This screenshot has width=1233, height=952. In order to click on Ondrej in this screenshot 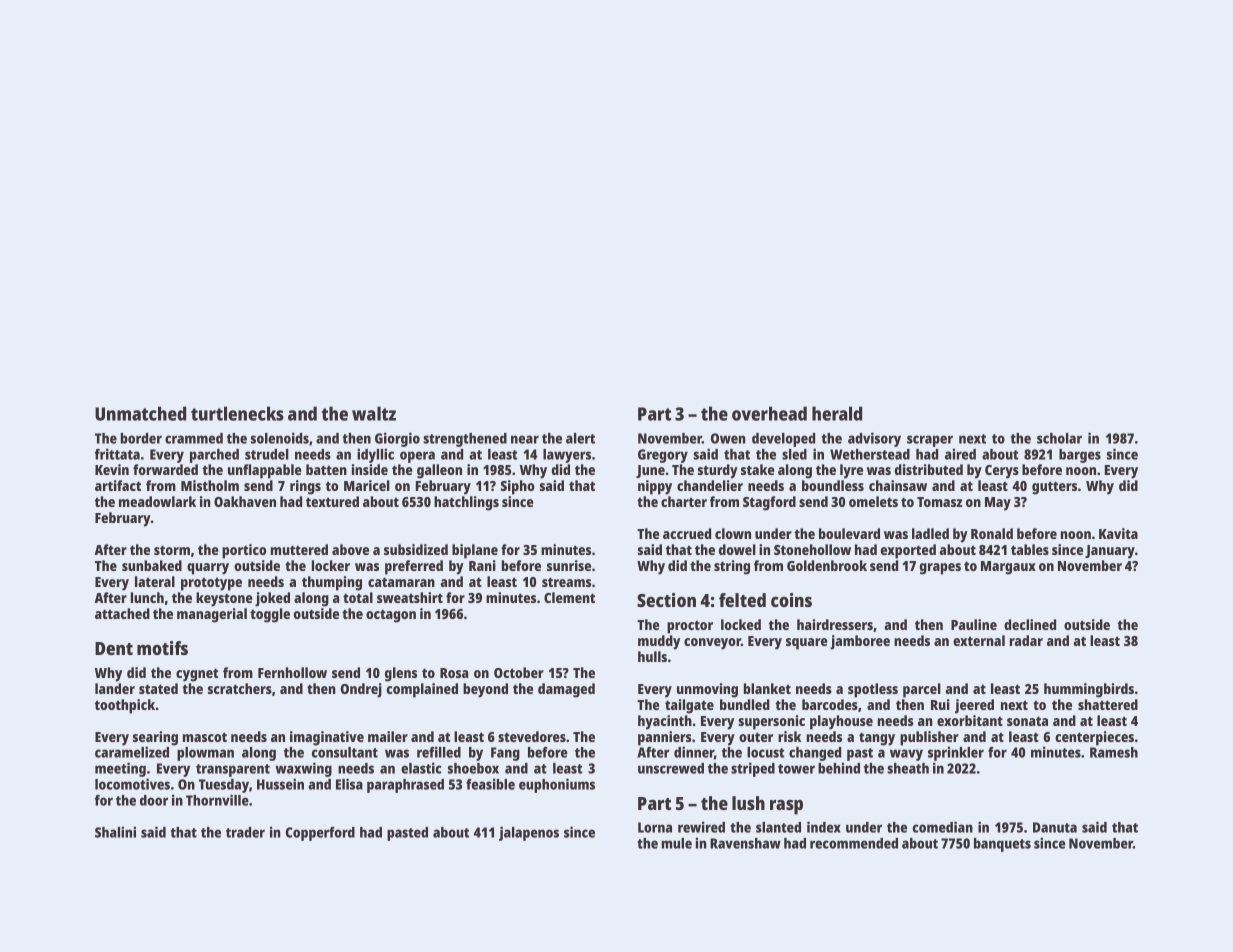, I will do `click(361, 690)`.
